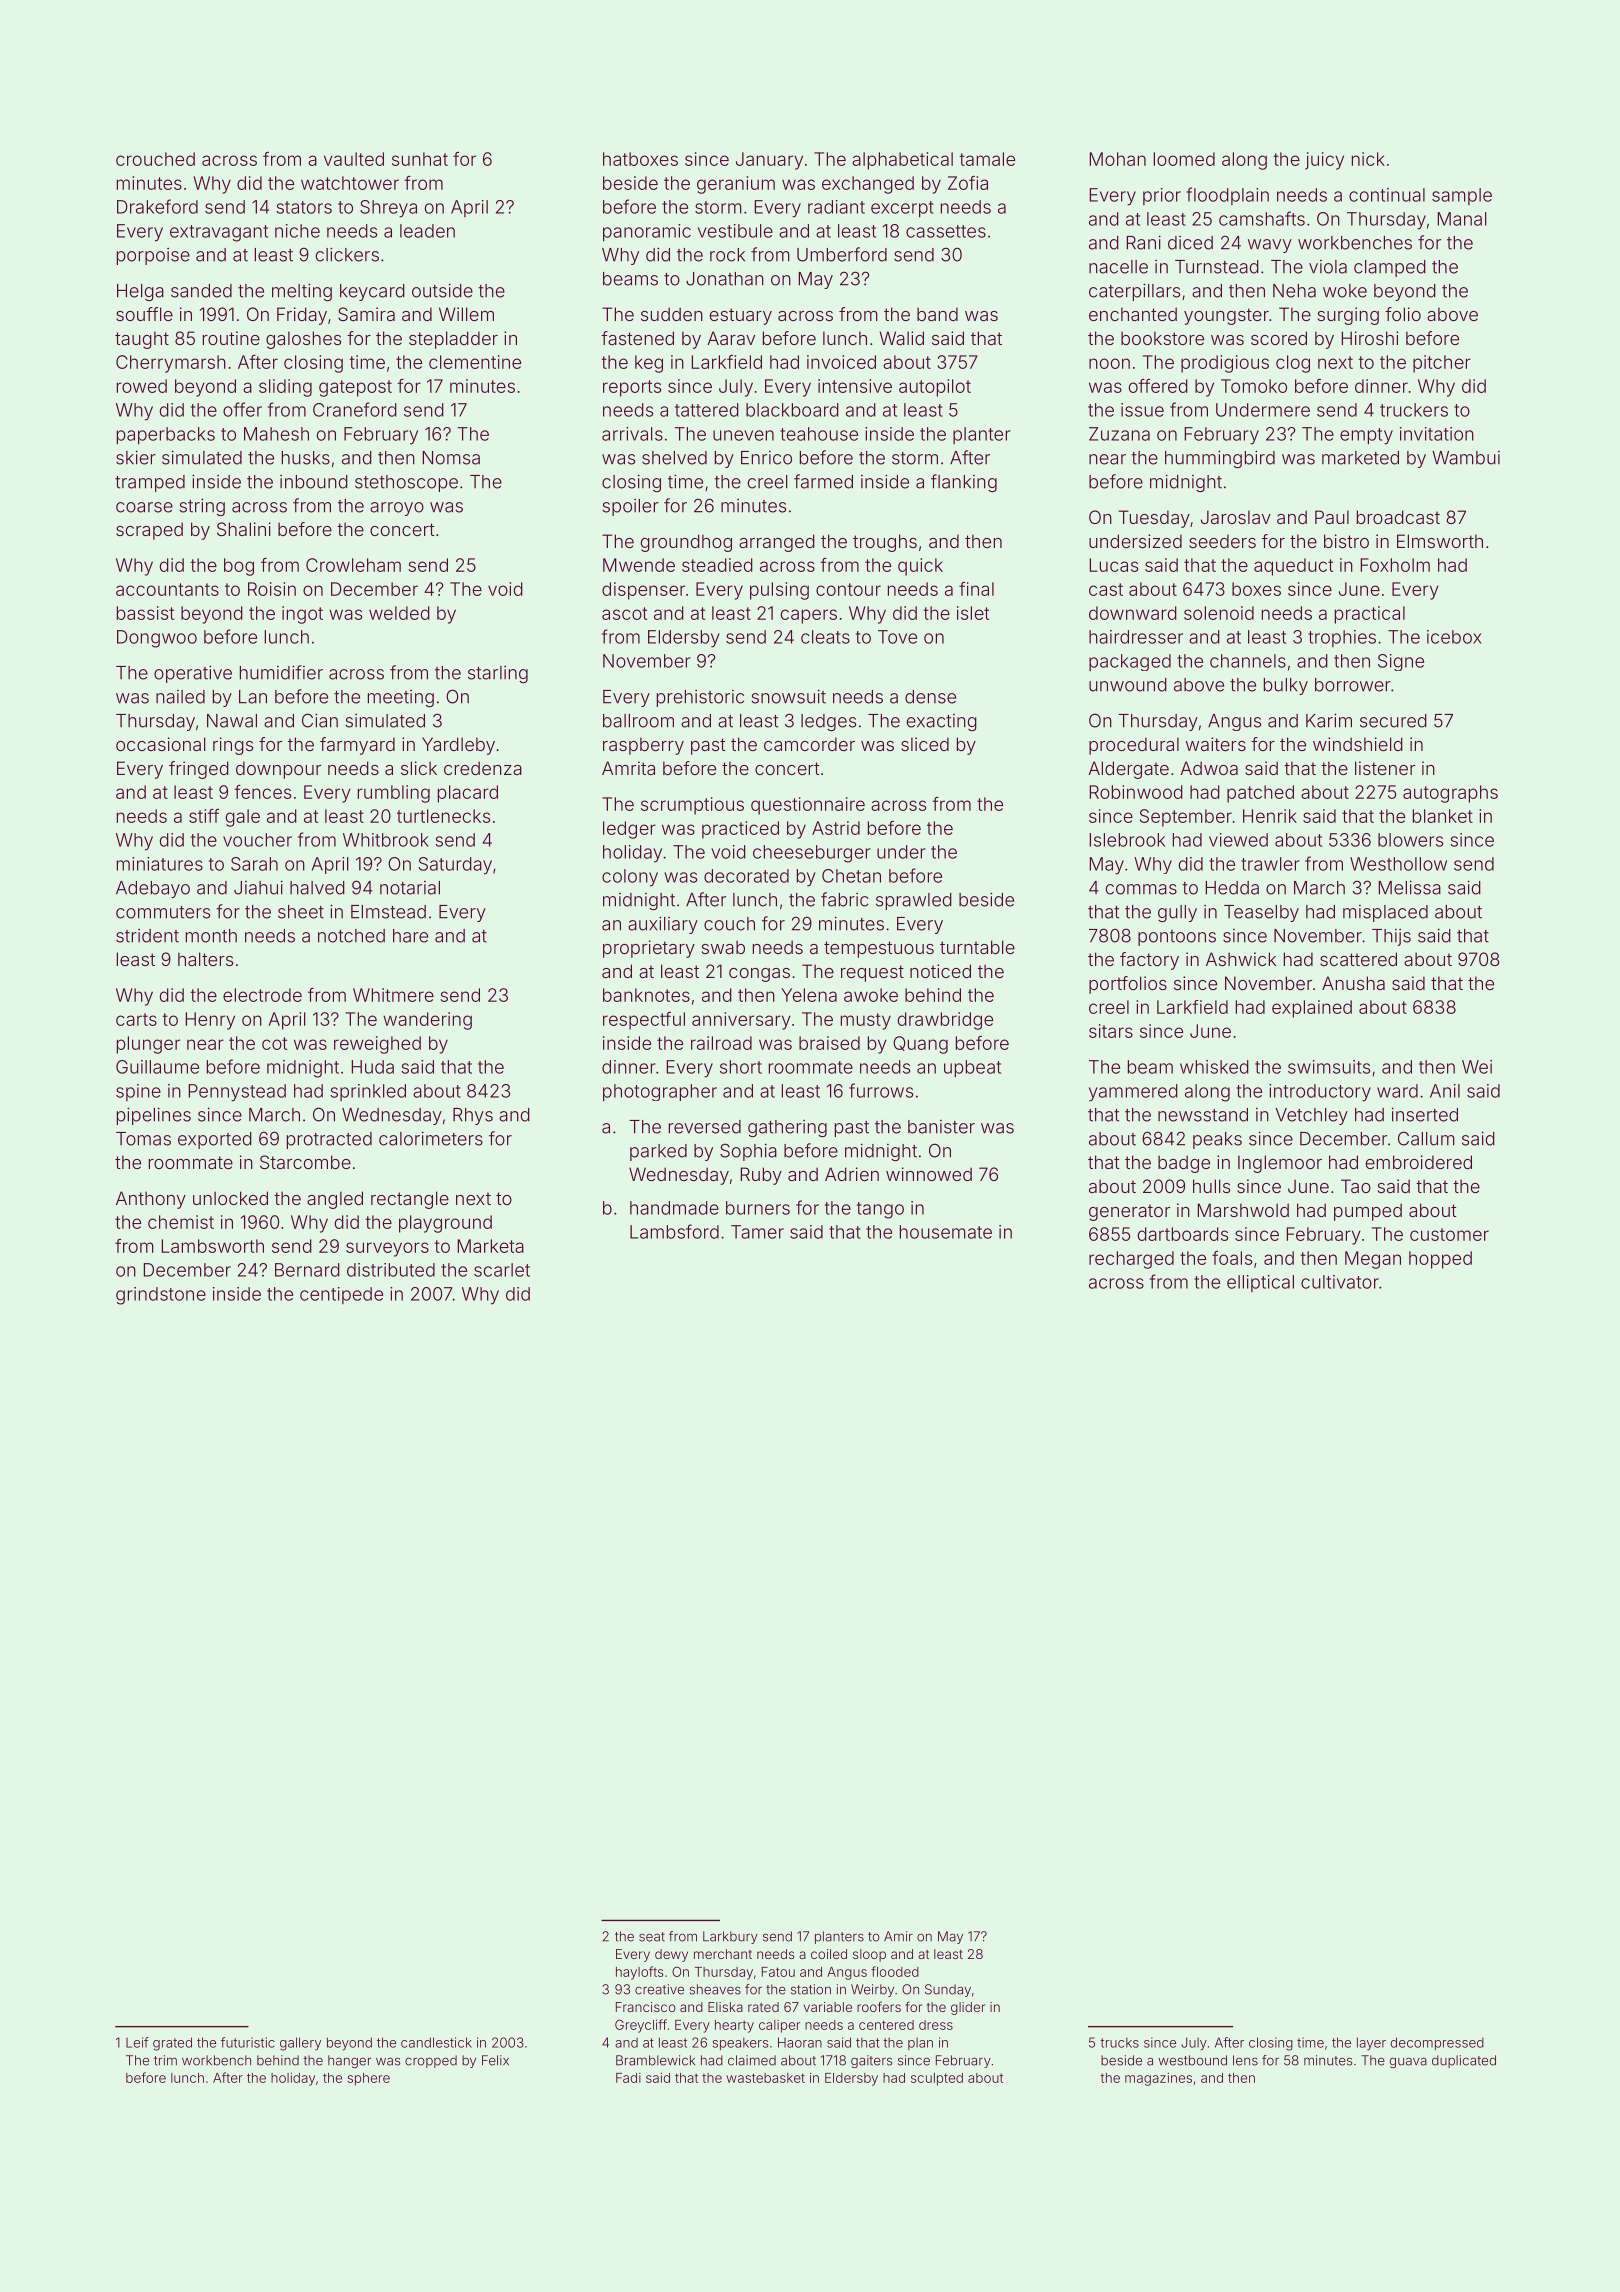 The height and width of the image is (2292, 1620). Describe the element at coordinates (161, 1296) in the image. I see `grindstone` at that location.
